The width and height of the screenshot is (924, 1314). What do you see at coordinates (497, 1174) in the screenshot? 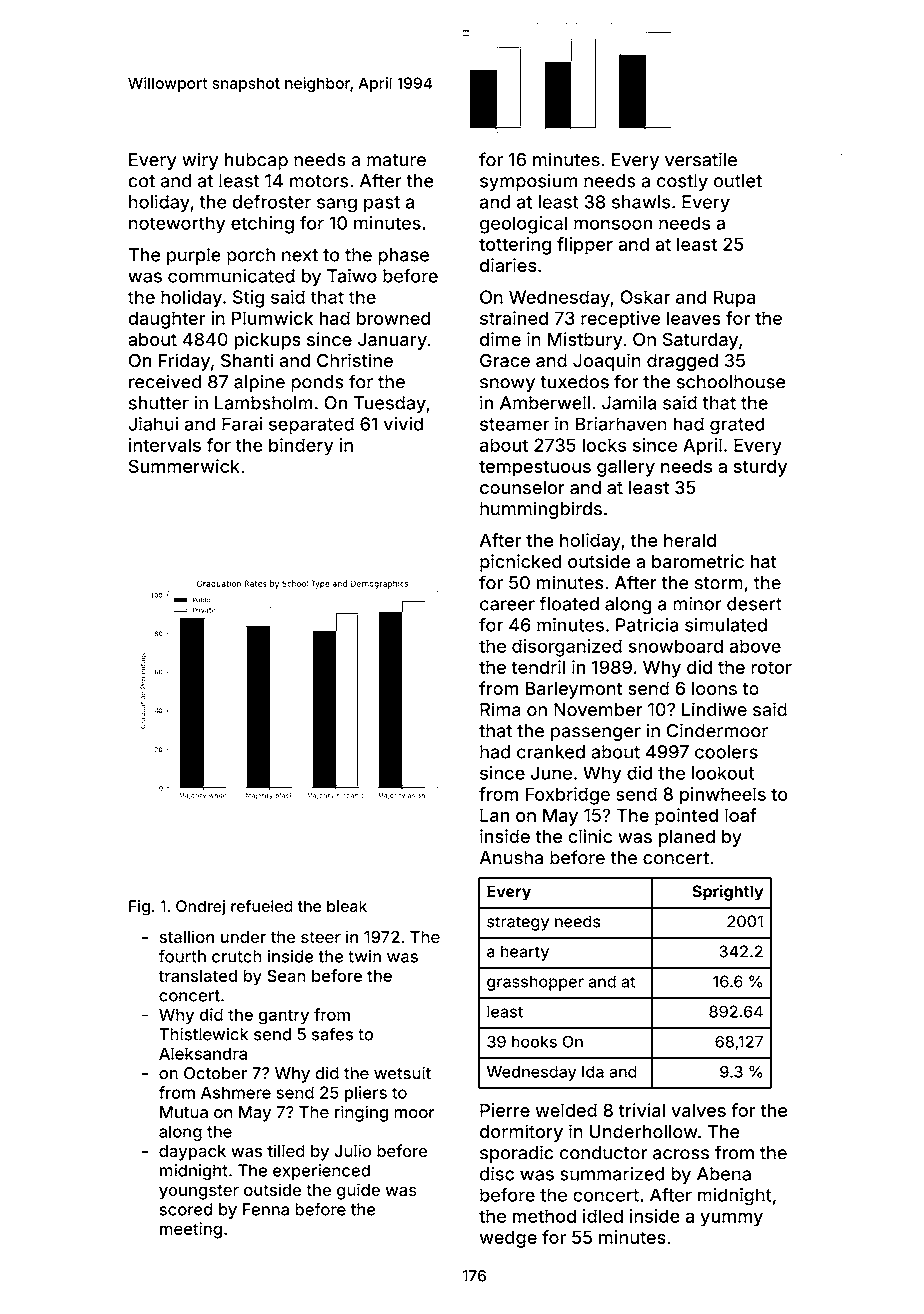
I see `disc` at bounding box center [497, 1174].
